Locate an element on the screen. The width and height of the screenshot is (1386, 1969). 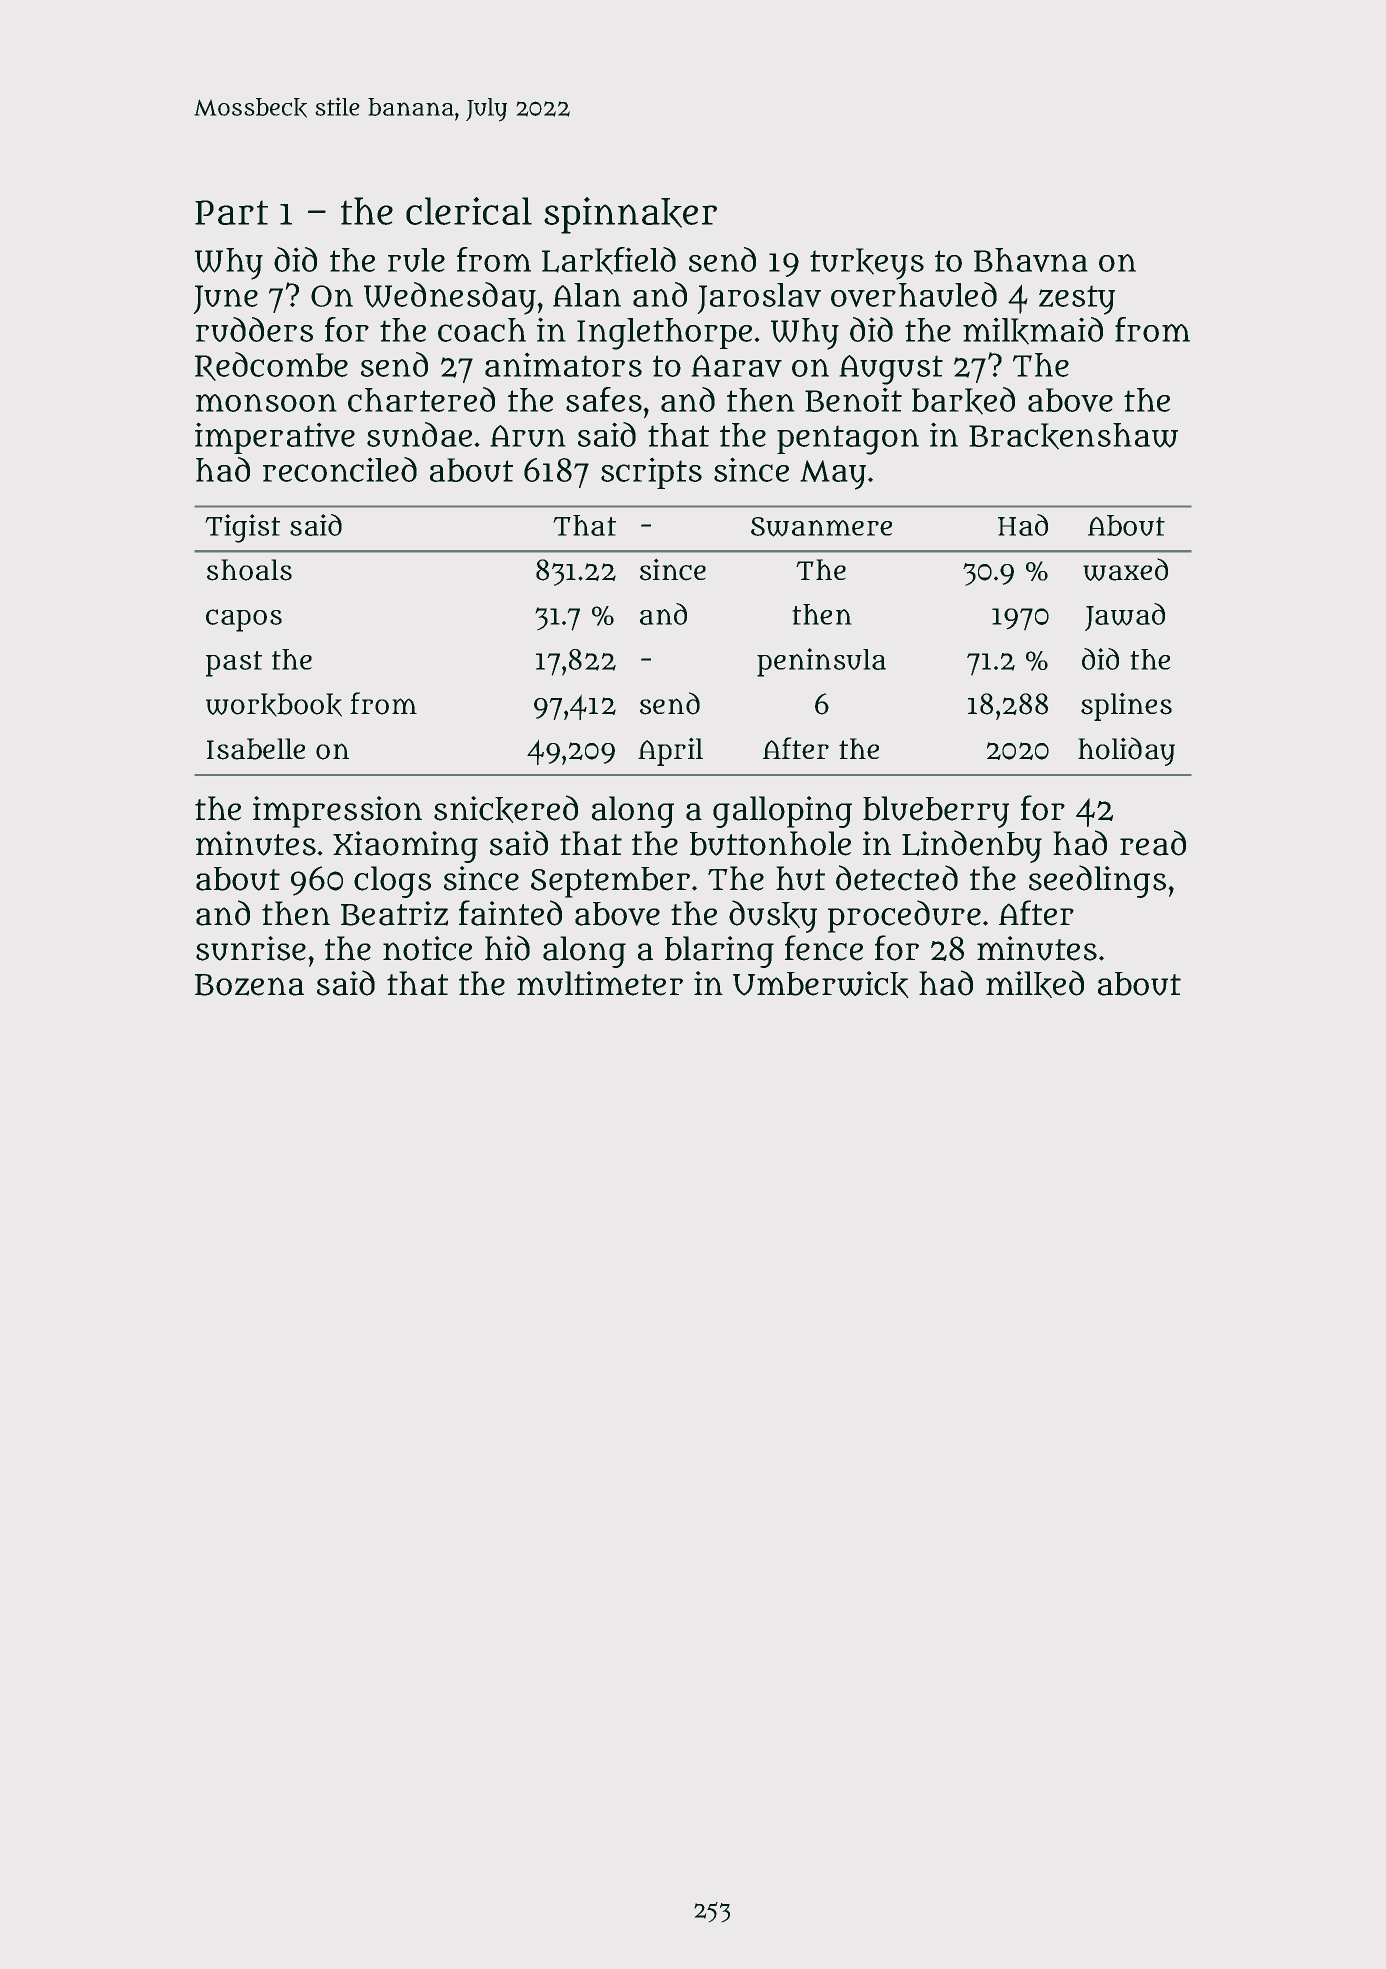
Brackenshaw is located at coordinates (1073, 436).
